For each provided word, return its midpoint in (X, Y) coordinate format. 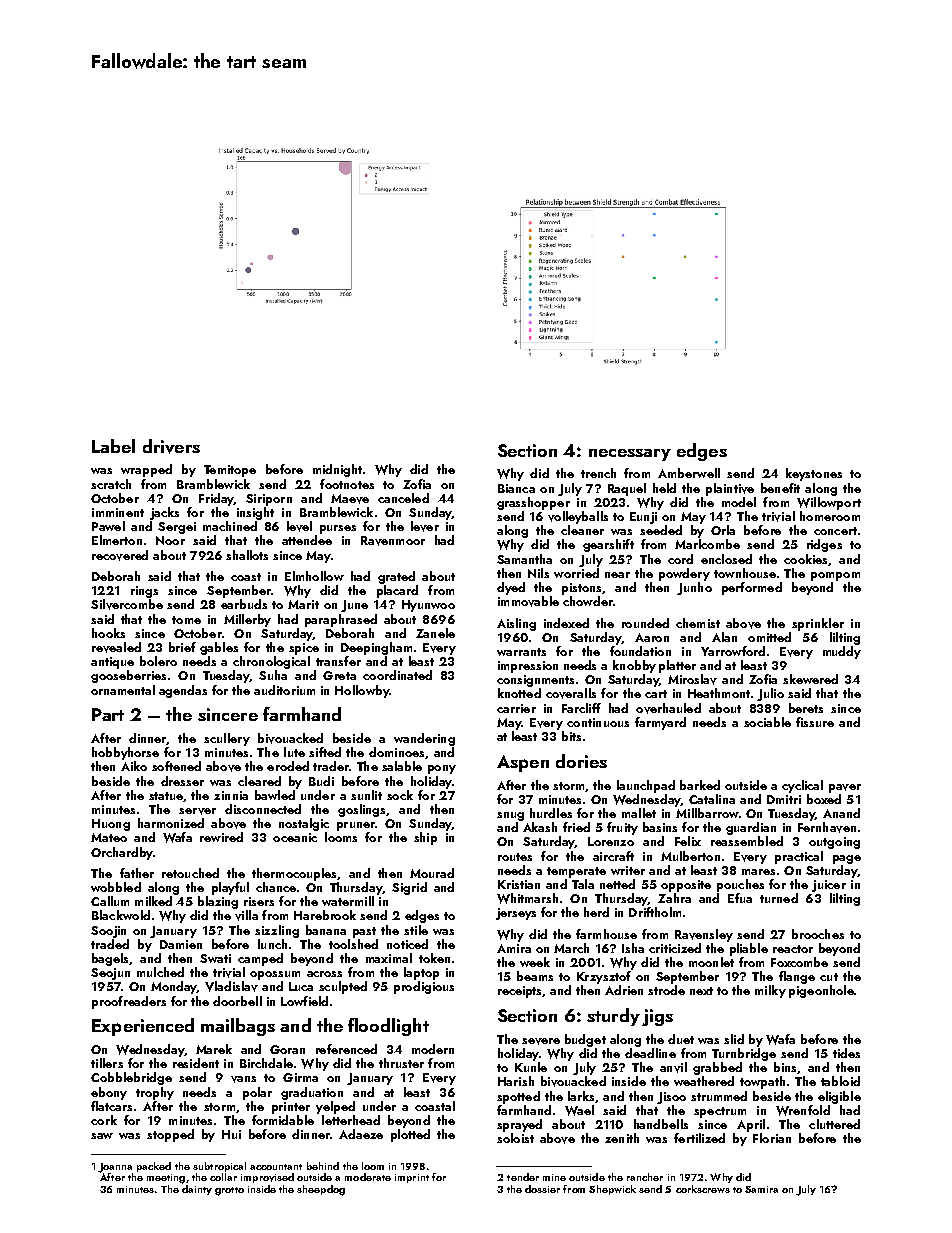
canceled (403, 498)
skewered (810, 679)
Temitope (230, 471)
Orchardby (122, 853)
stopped (170, 1135)
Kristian (519, 884)
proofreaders (129, 1002)
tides (846, 1053)
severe (541, 1041)
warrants (521, 652)
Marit (303, 604)
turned (779, 898)
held (664, 488)
